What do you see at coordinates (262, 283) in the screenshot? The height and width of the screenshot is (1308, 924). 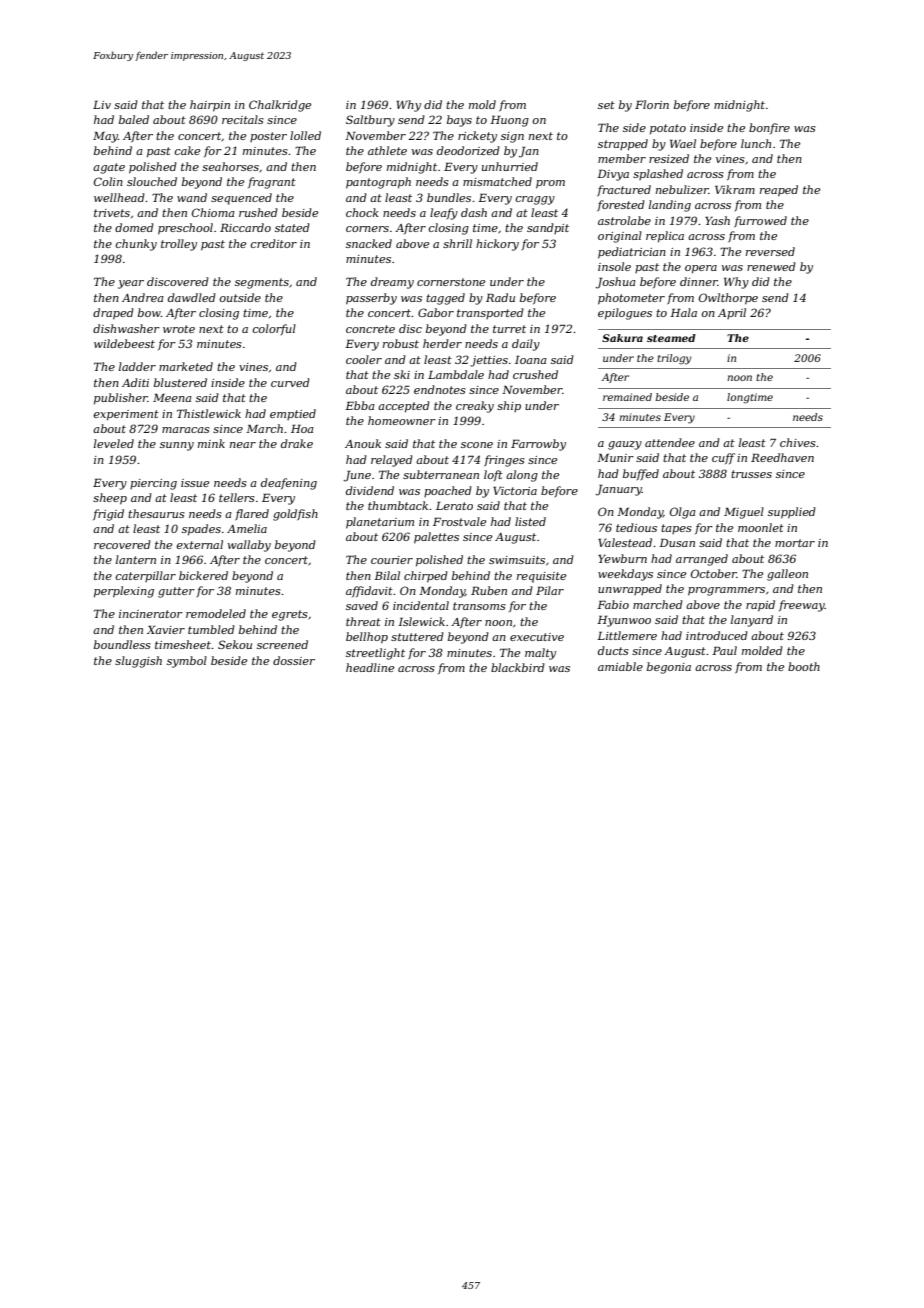 I see `segments` at bounding box center [262, 283].
